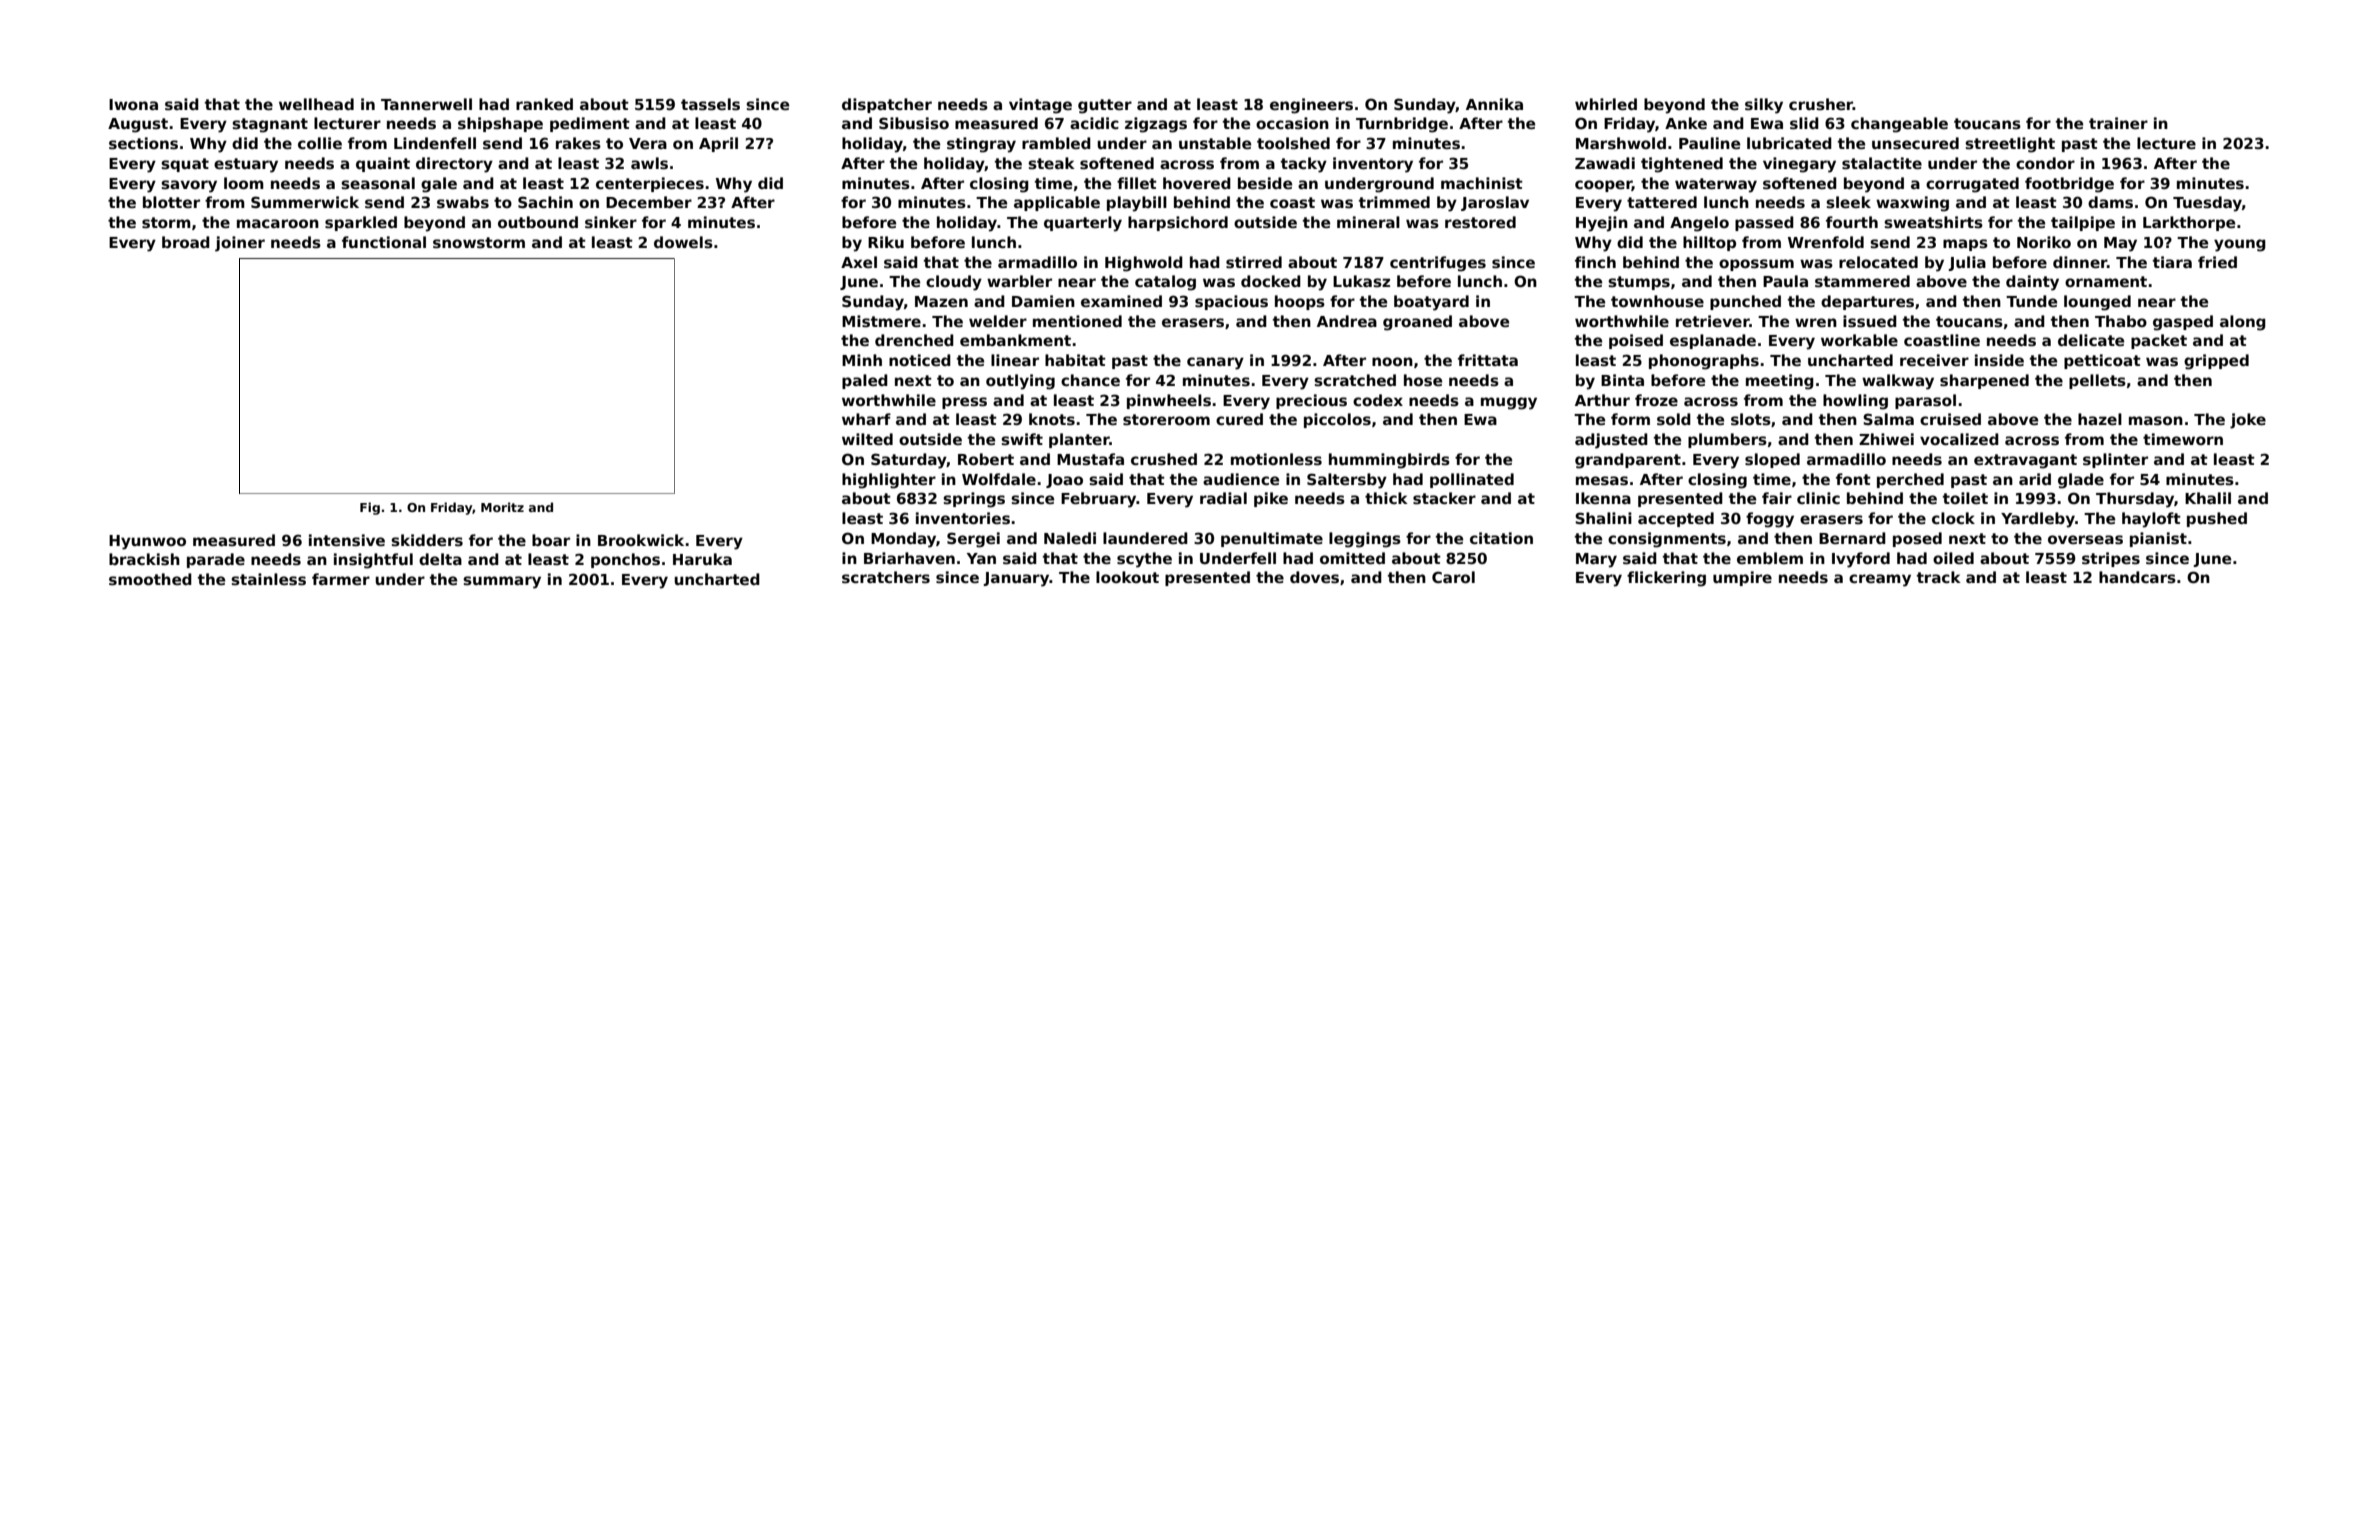  What do you see at coordinates (2097, 381) in the image?
I see `pellets` at bounding box center [2097, 381].
